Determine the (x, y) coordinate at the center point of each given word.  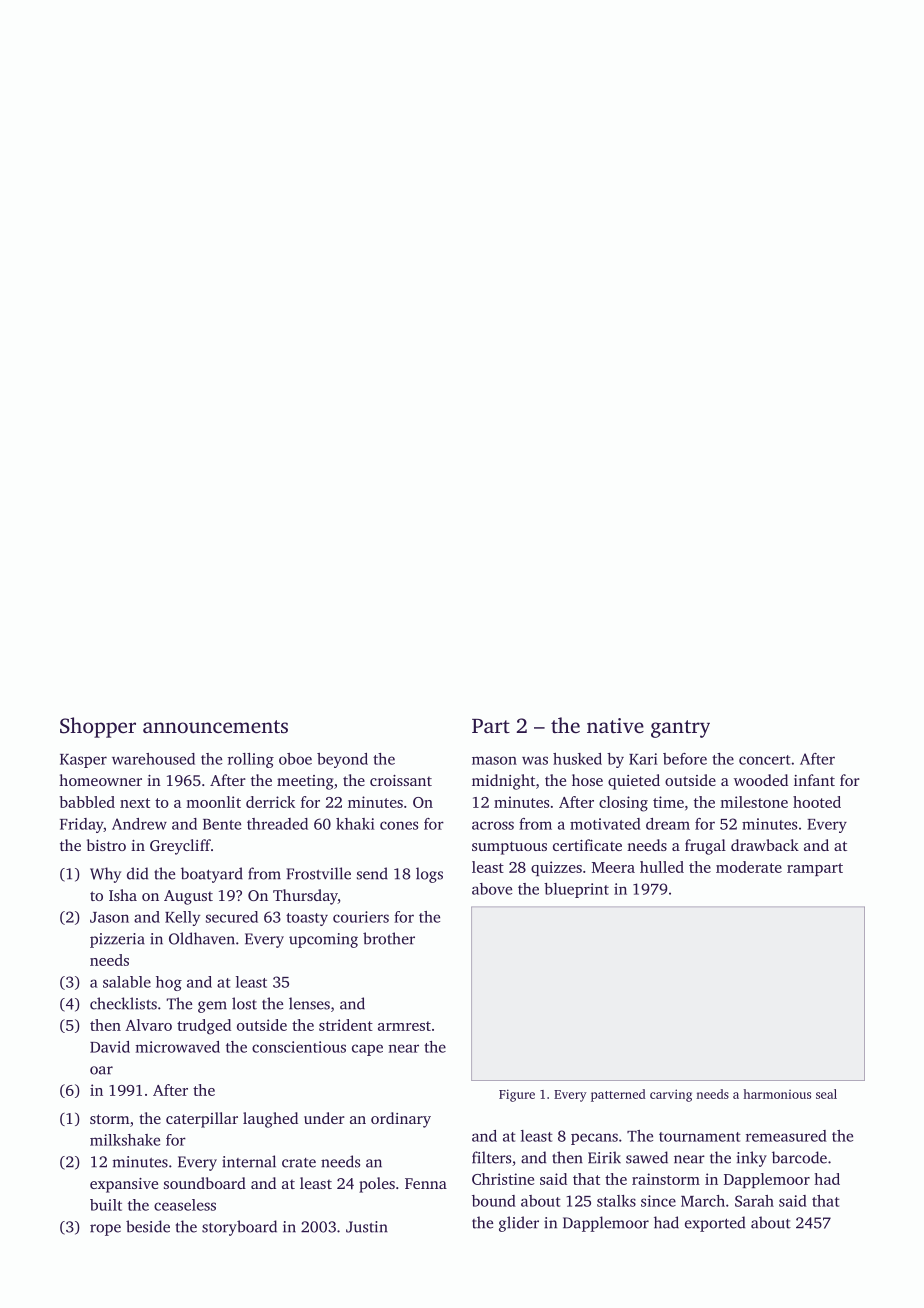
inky (752, 1159)
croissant (401, 780)
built (106, 1205)
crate (299, 1163)
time (668, 802)
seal (826, 1094)
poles (377, 1185)
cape (367, 1050)
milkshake (125, 1140)
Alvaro (148, 1025)
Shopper (98, 727)
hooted (817, 802)
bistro (106, 845)
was (535, 760)
